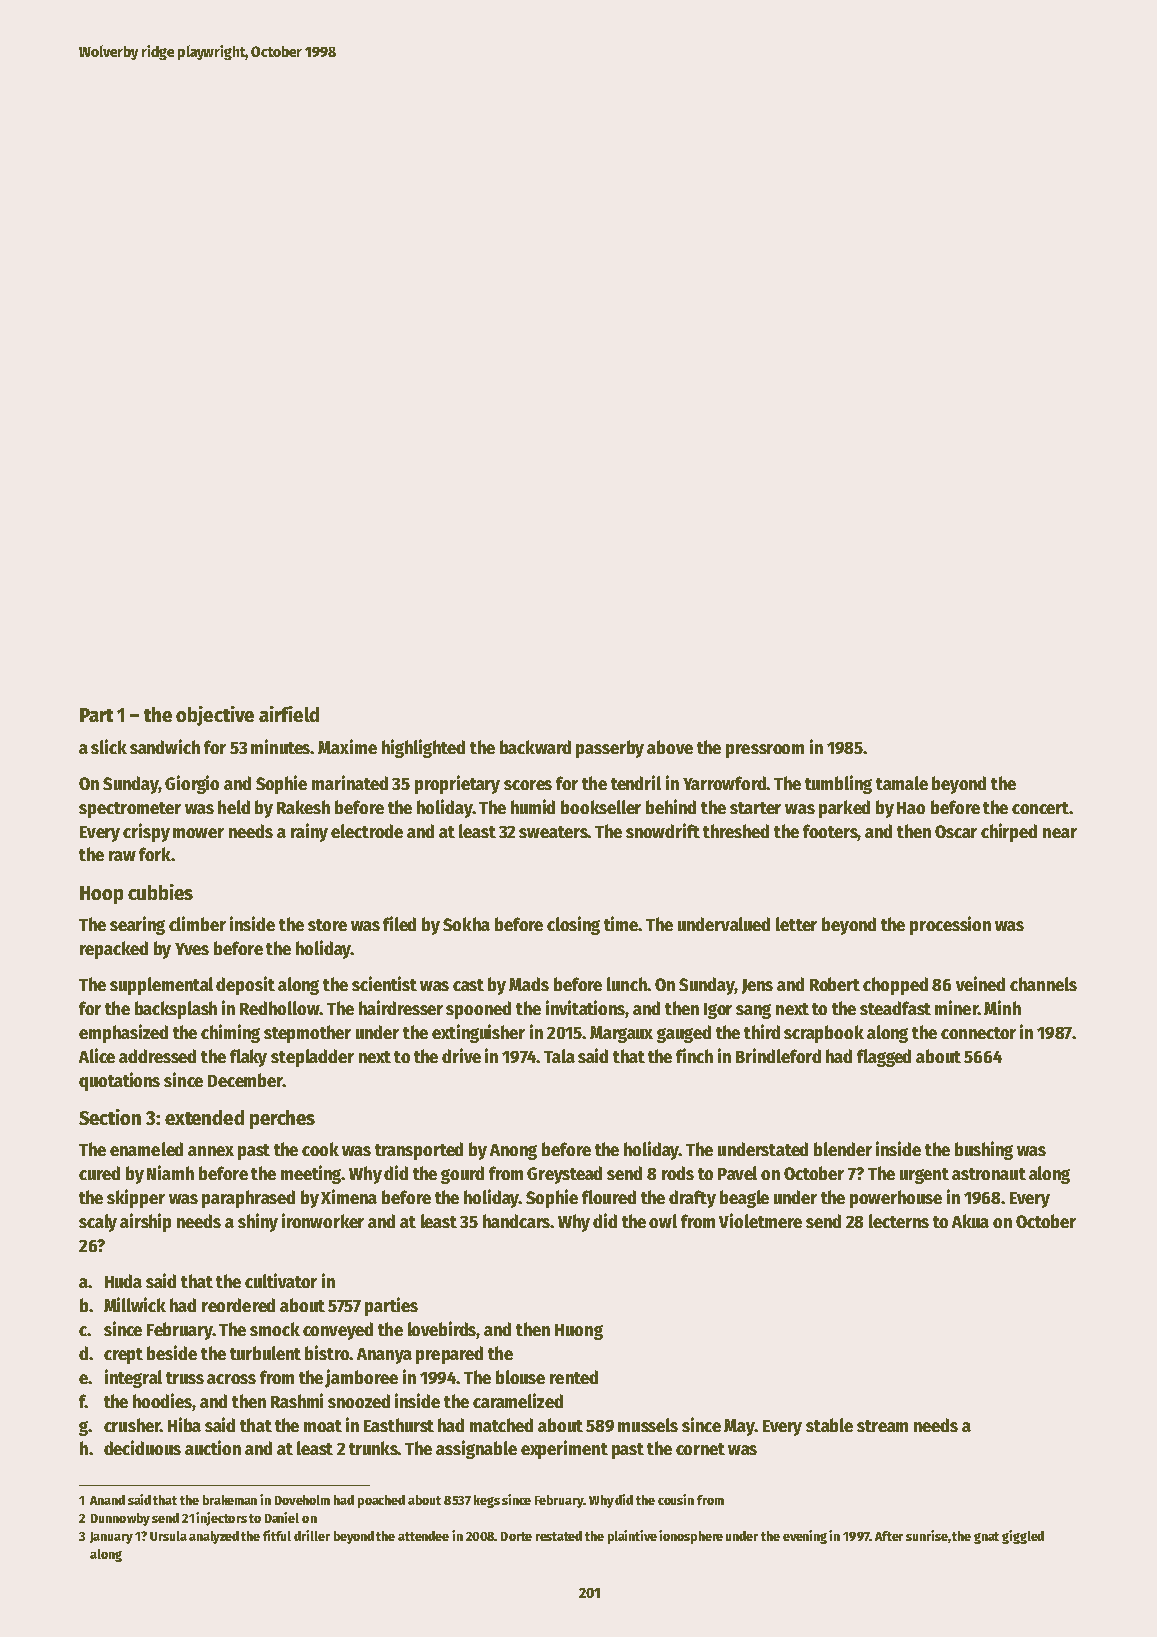  What do you see at coordinates (765, 751) in the screenshot?
I see `pressroom` at bounding box center [765, 751].
